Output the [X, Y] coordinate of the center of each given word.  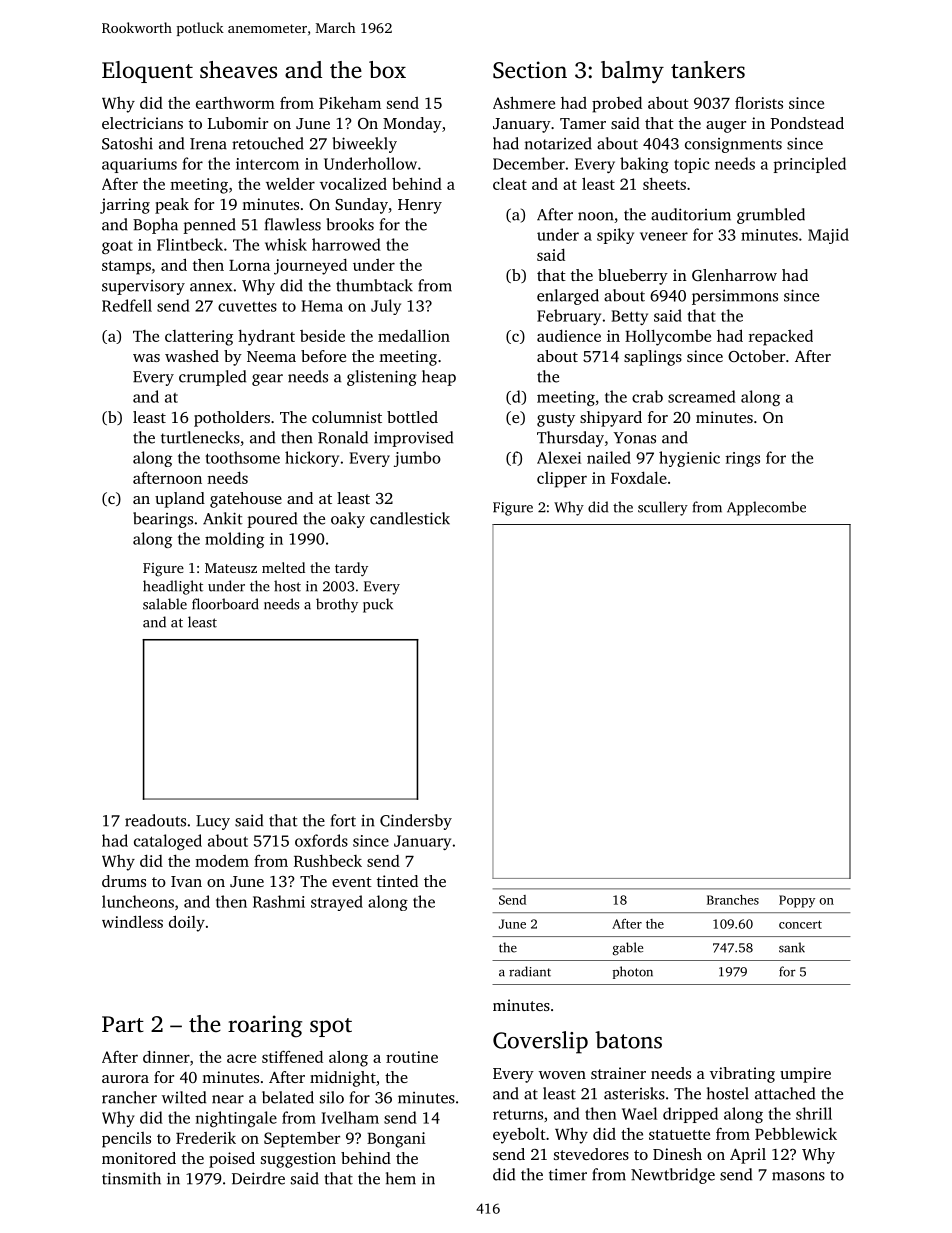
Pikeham [350, 102]
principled [810, 165]
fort [343, 820]
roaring [265, 1026]
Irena [208, 144]
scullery [663, 508]
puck [378, 605]
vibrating [742, 1075]
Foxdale [639, 477]
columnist [347, 417]
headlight [173, 587]
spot [331, 1027]
